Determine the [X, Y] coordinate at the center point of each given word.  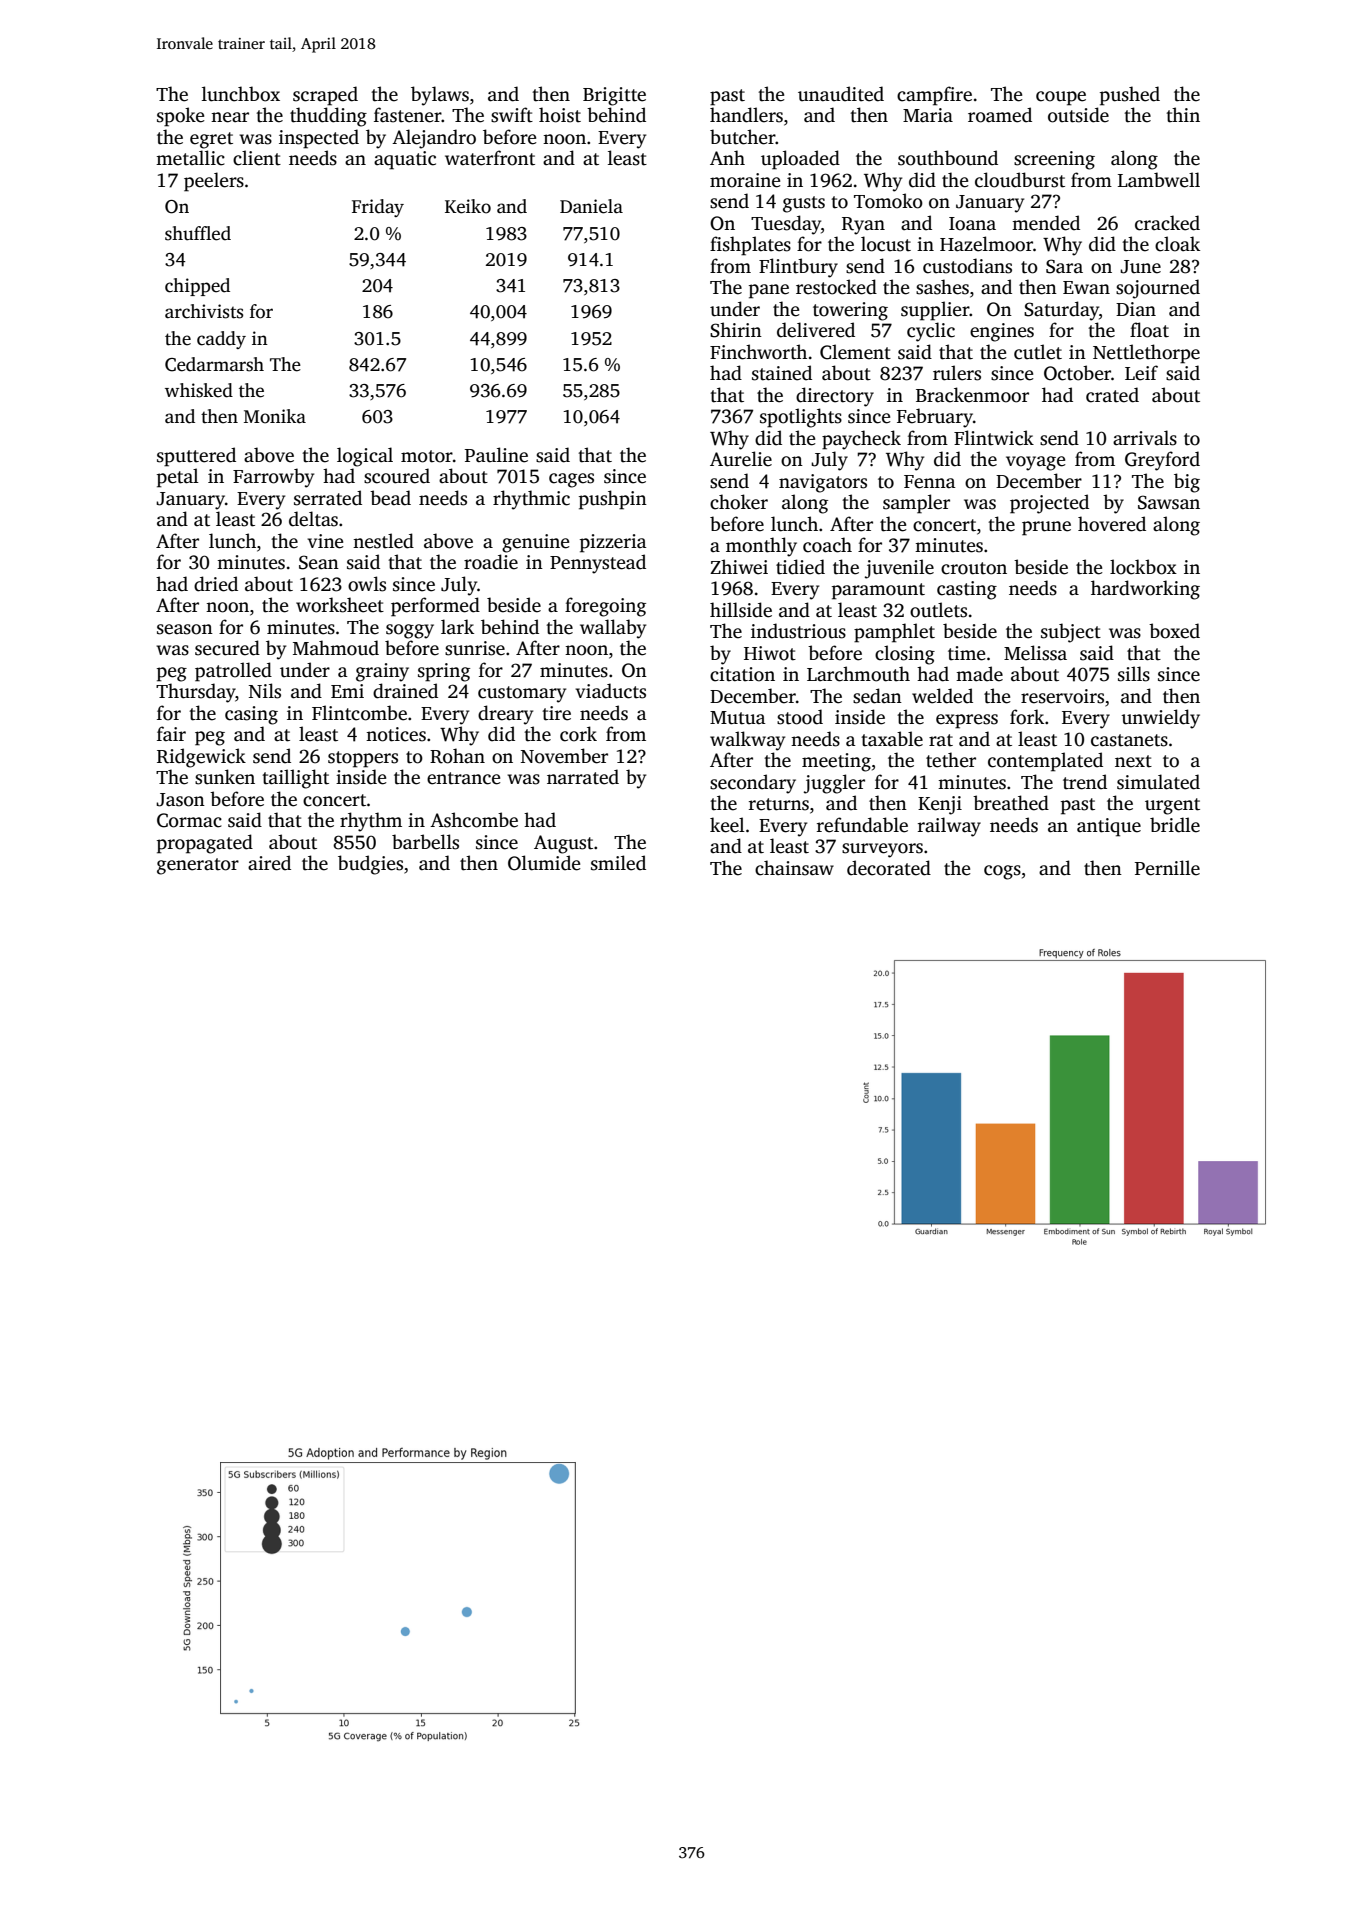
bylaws [440, 96]
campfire [934, 96]
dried [216, 584]
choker [739, 502]
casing [251, 715]
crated [1112, 395]
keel [727, 825]
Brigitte [614, 96]
